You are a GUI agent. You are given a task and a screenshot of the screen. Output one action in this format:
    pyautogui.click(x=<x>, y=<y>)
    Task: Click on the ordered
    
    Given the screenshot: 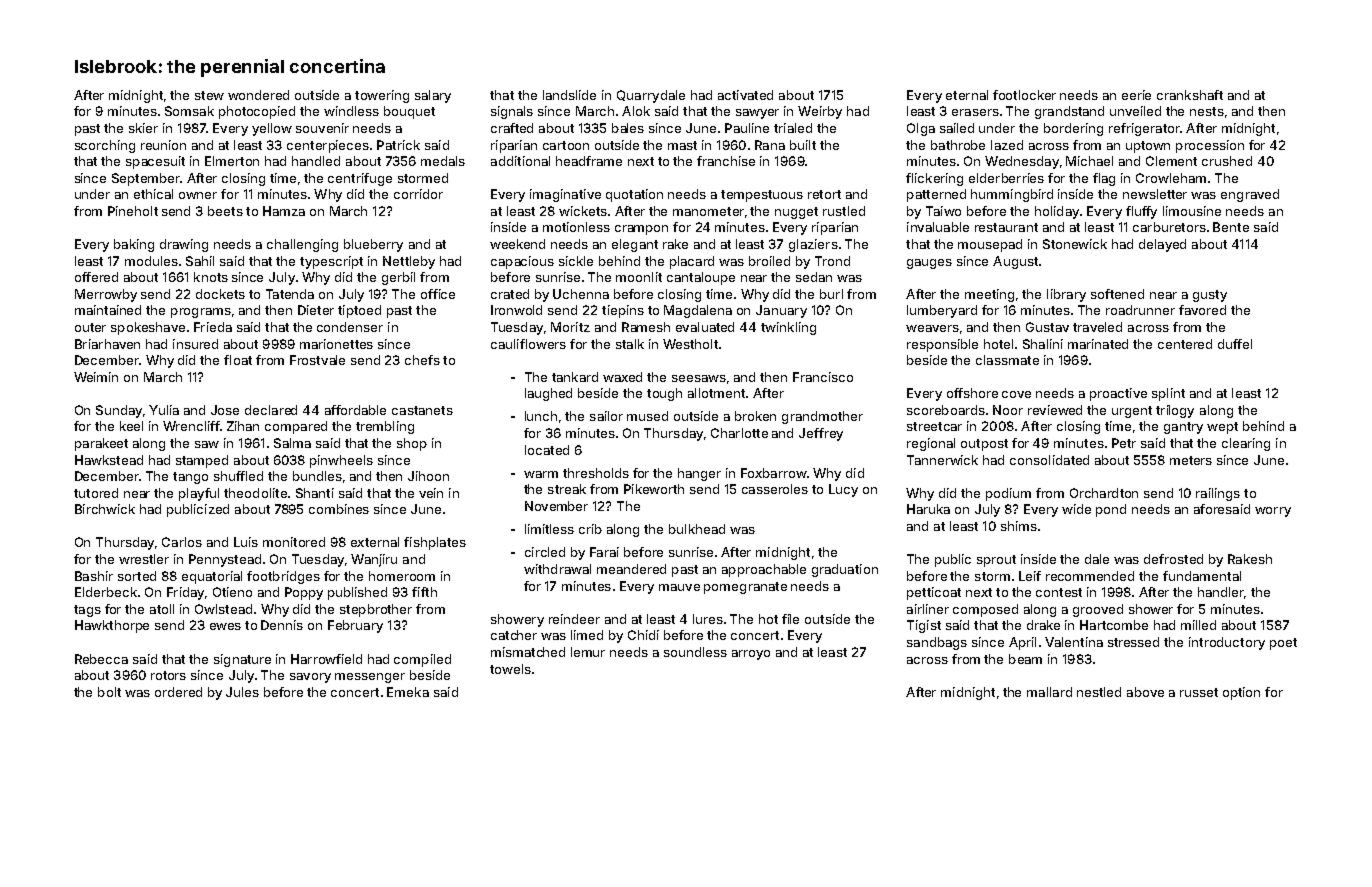 What is the action you would take?
    pyautogui.click(x=178, y=692)
